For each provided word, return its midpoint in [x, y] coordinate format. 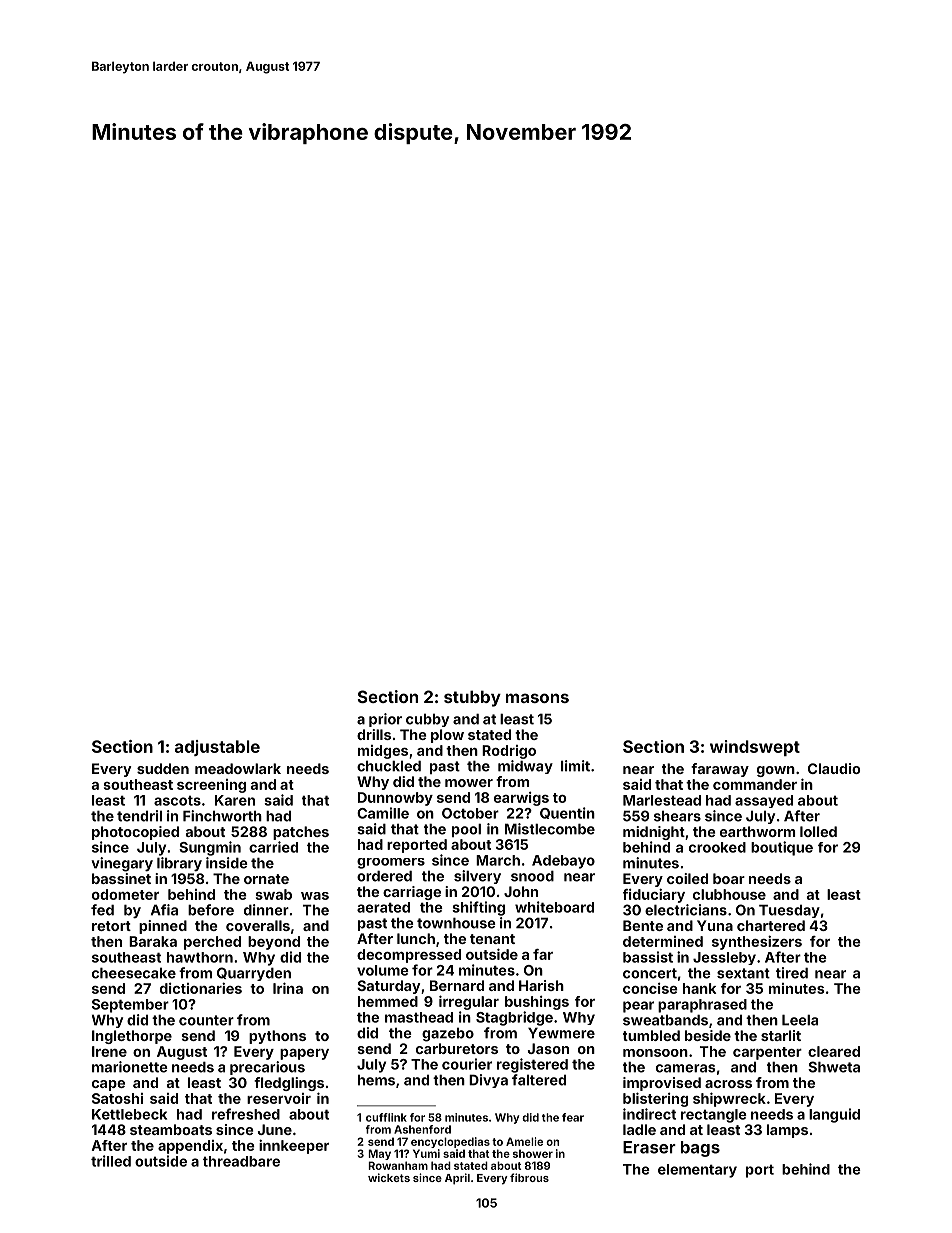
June [275, 1129]
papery [304, 1054]
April [457, 1179]
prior [385, 720]
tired [792, 973]
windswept [755, 748]
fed [102, 910]
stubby [472, 698]
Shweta [834, 1067]
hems [376, 1080]
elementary [697, 1171]
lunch [416, 938]
